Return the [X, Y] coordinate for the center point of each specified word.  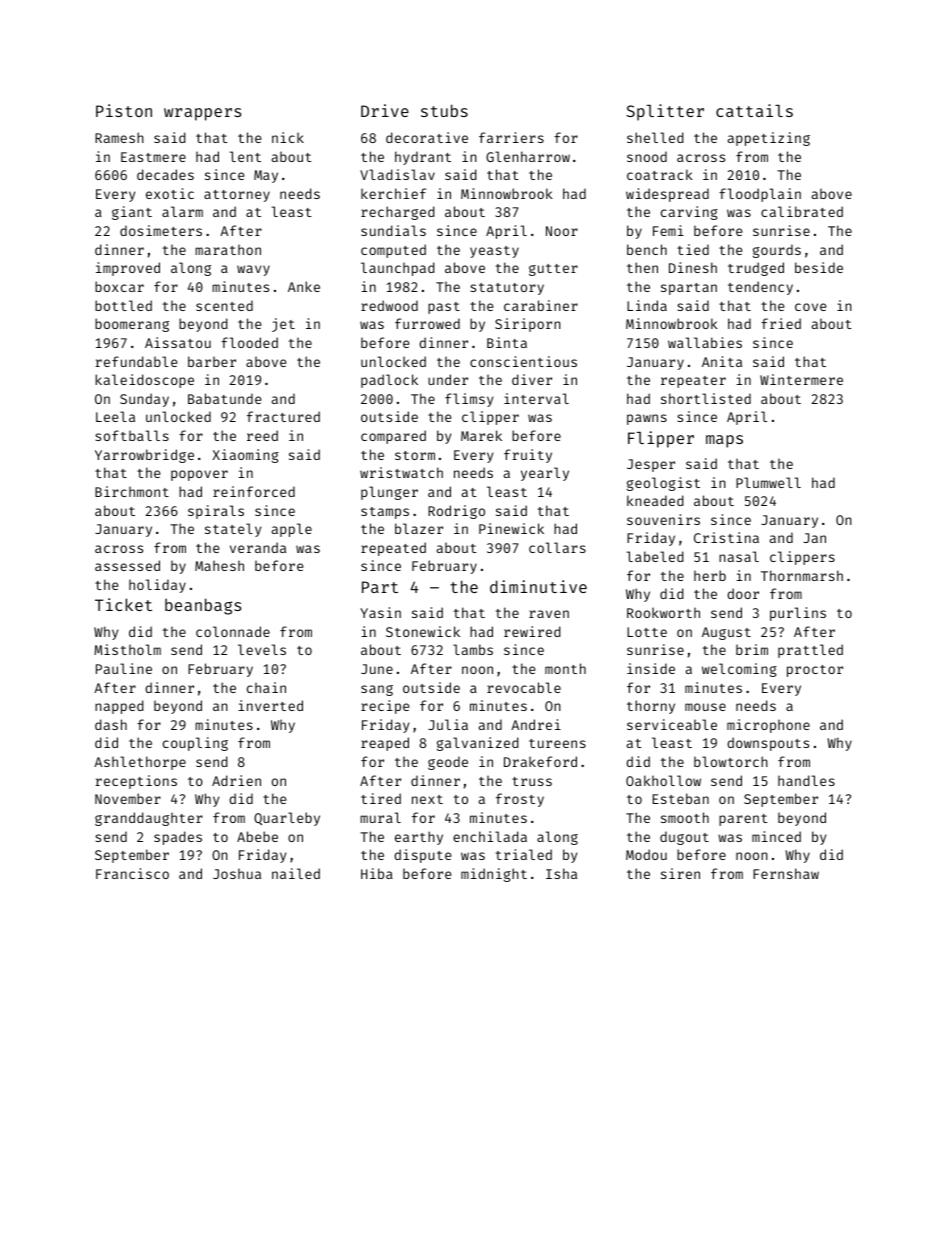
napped [119, 707]
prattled [810, 651]
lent [245, 156]
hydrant [423, 158]
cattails [754, 110]
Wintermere [801, 379]
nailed [296, 873]
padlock [389, 381]
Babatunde [224, 398]
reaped [385, 744]
